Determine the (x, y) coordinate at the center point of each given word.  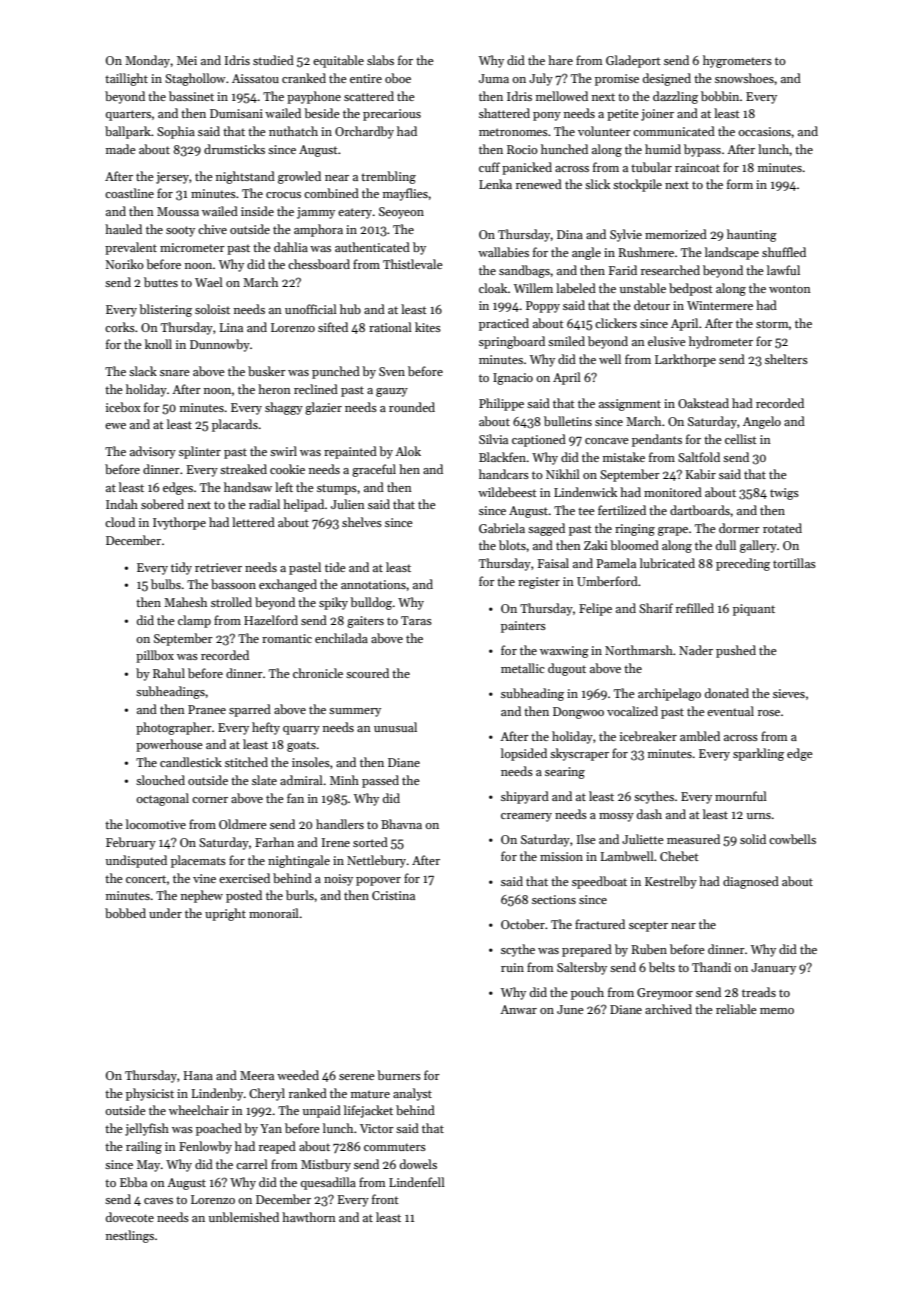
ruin (512, 967)
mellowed (562, 96)
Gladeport (633, 61)
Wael (209, 282)
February (131, 843)
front (385, 1199)
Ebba (133, 1182)
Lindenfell (417, 1182)
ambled (700, 736)
